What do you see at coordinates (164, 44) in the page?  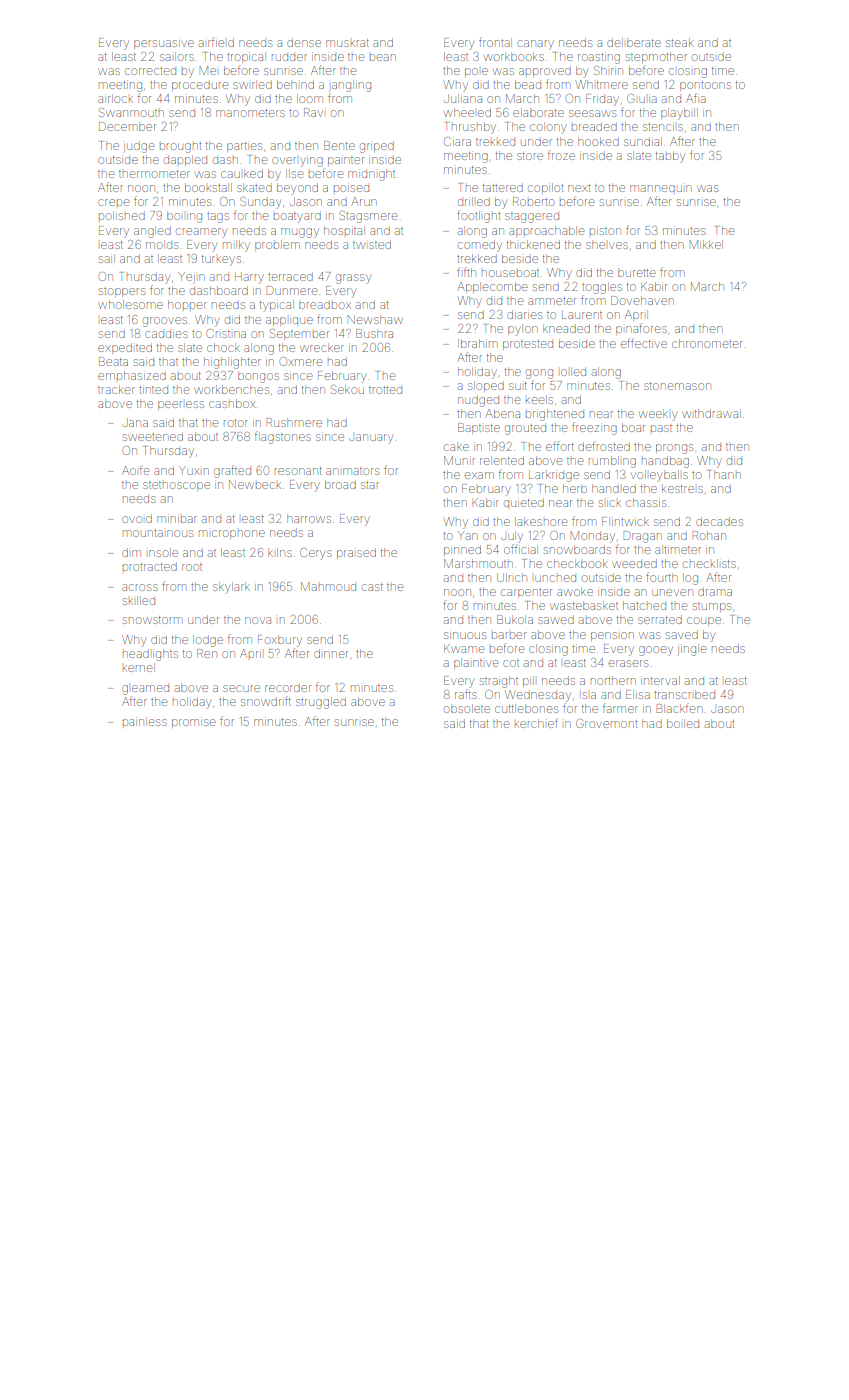 I see `persuasive` at bounding box center [164, 44].
